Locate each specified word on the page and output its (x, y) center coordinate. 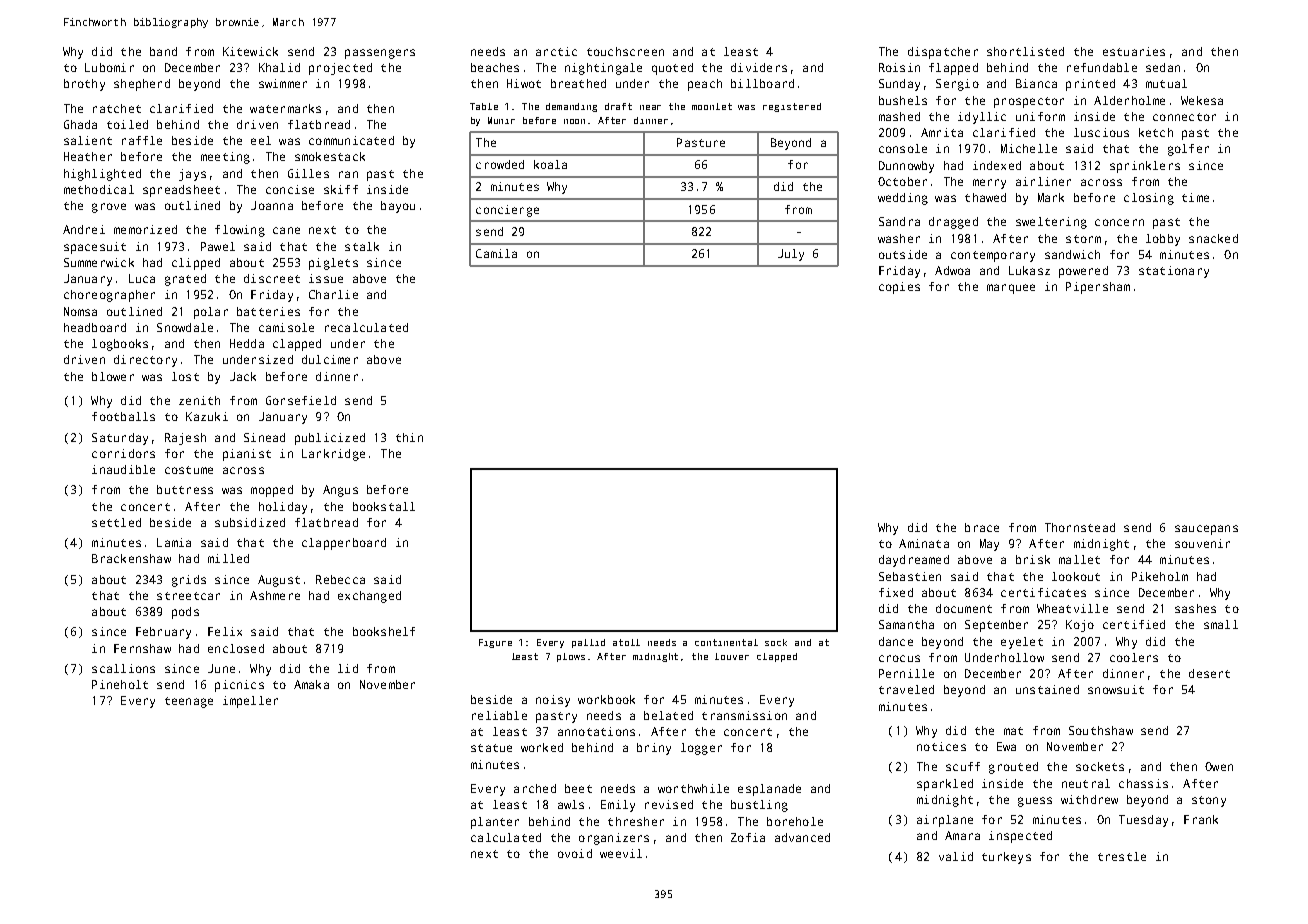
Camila (496, 253)
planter (495, 823)
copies (899, 288)
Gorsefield (301, 400)
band (163, 51)
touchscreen (625, 51)
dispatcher (943, 53)
